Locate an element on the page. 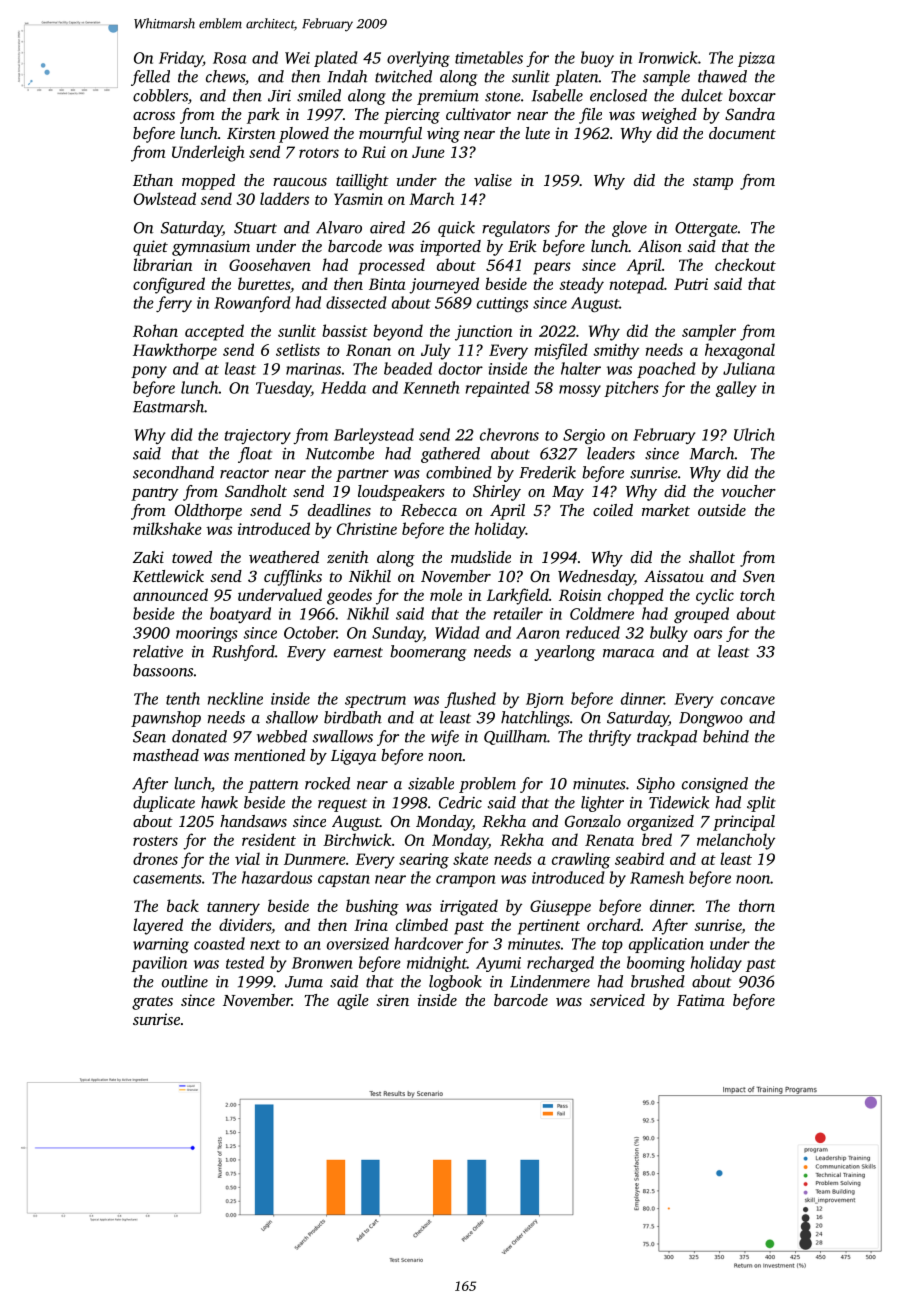 The image size is (908, 1316). felled is located at coordinates (150, 78).
